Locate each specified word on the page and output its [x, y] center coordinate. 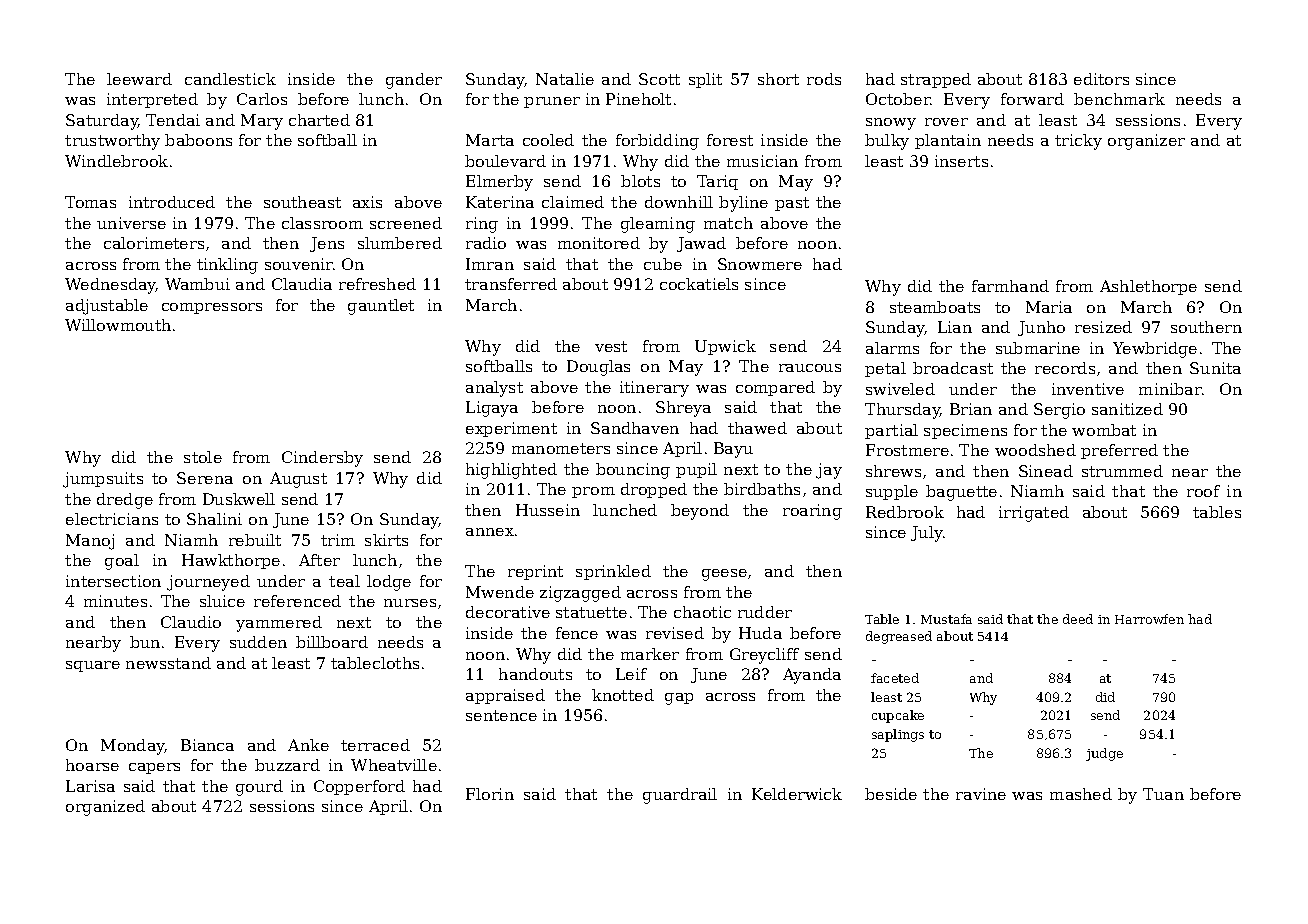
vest [611, 346]
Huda [760, 633]
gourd [259, 788]
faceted [895, 678]
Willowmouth [118, 325]
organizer [1146, 142]
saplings [898, 735]
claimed [573, 202]
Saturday [102, 122]
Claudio [191, 622]
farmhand [1010, 286]
